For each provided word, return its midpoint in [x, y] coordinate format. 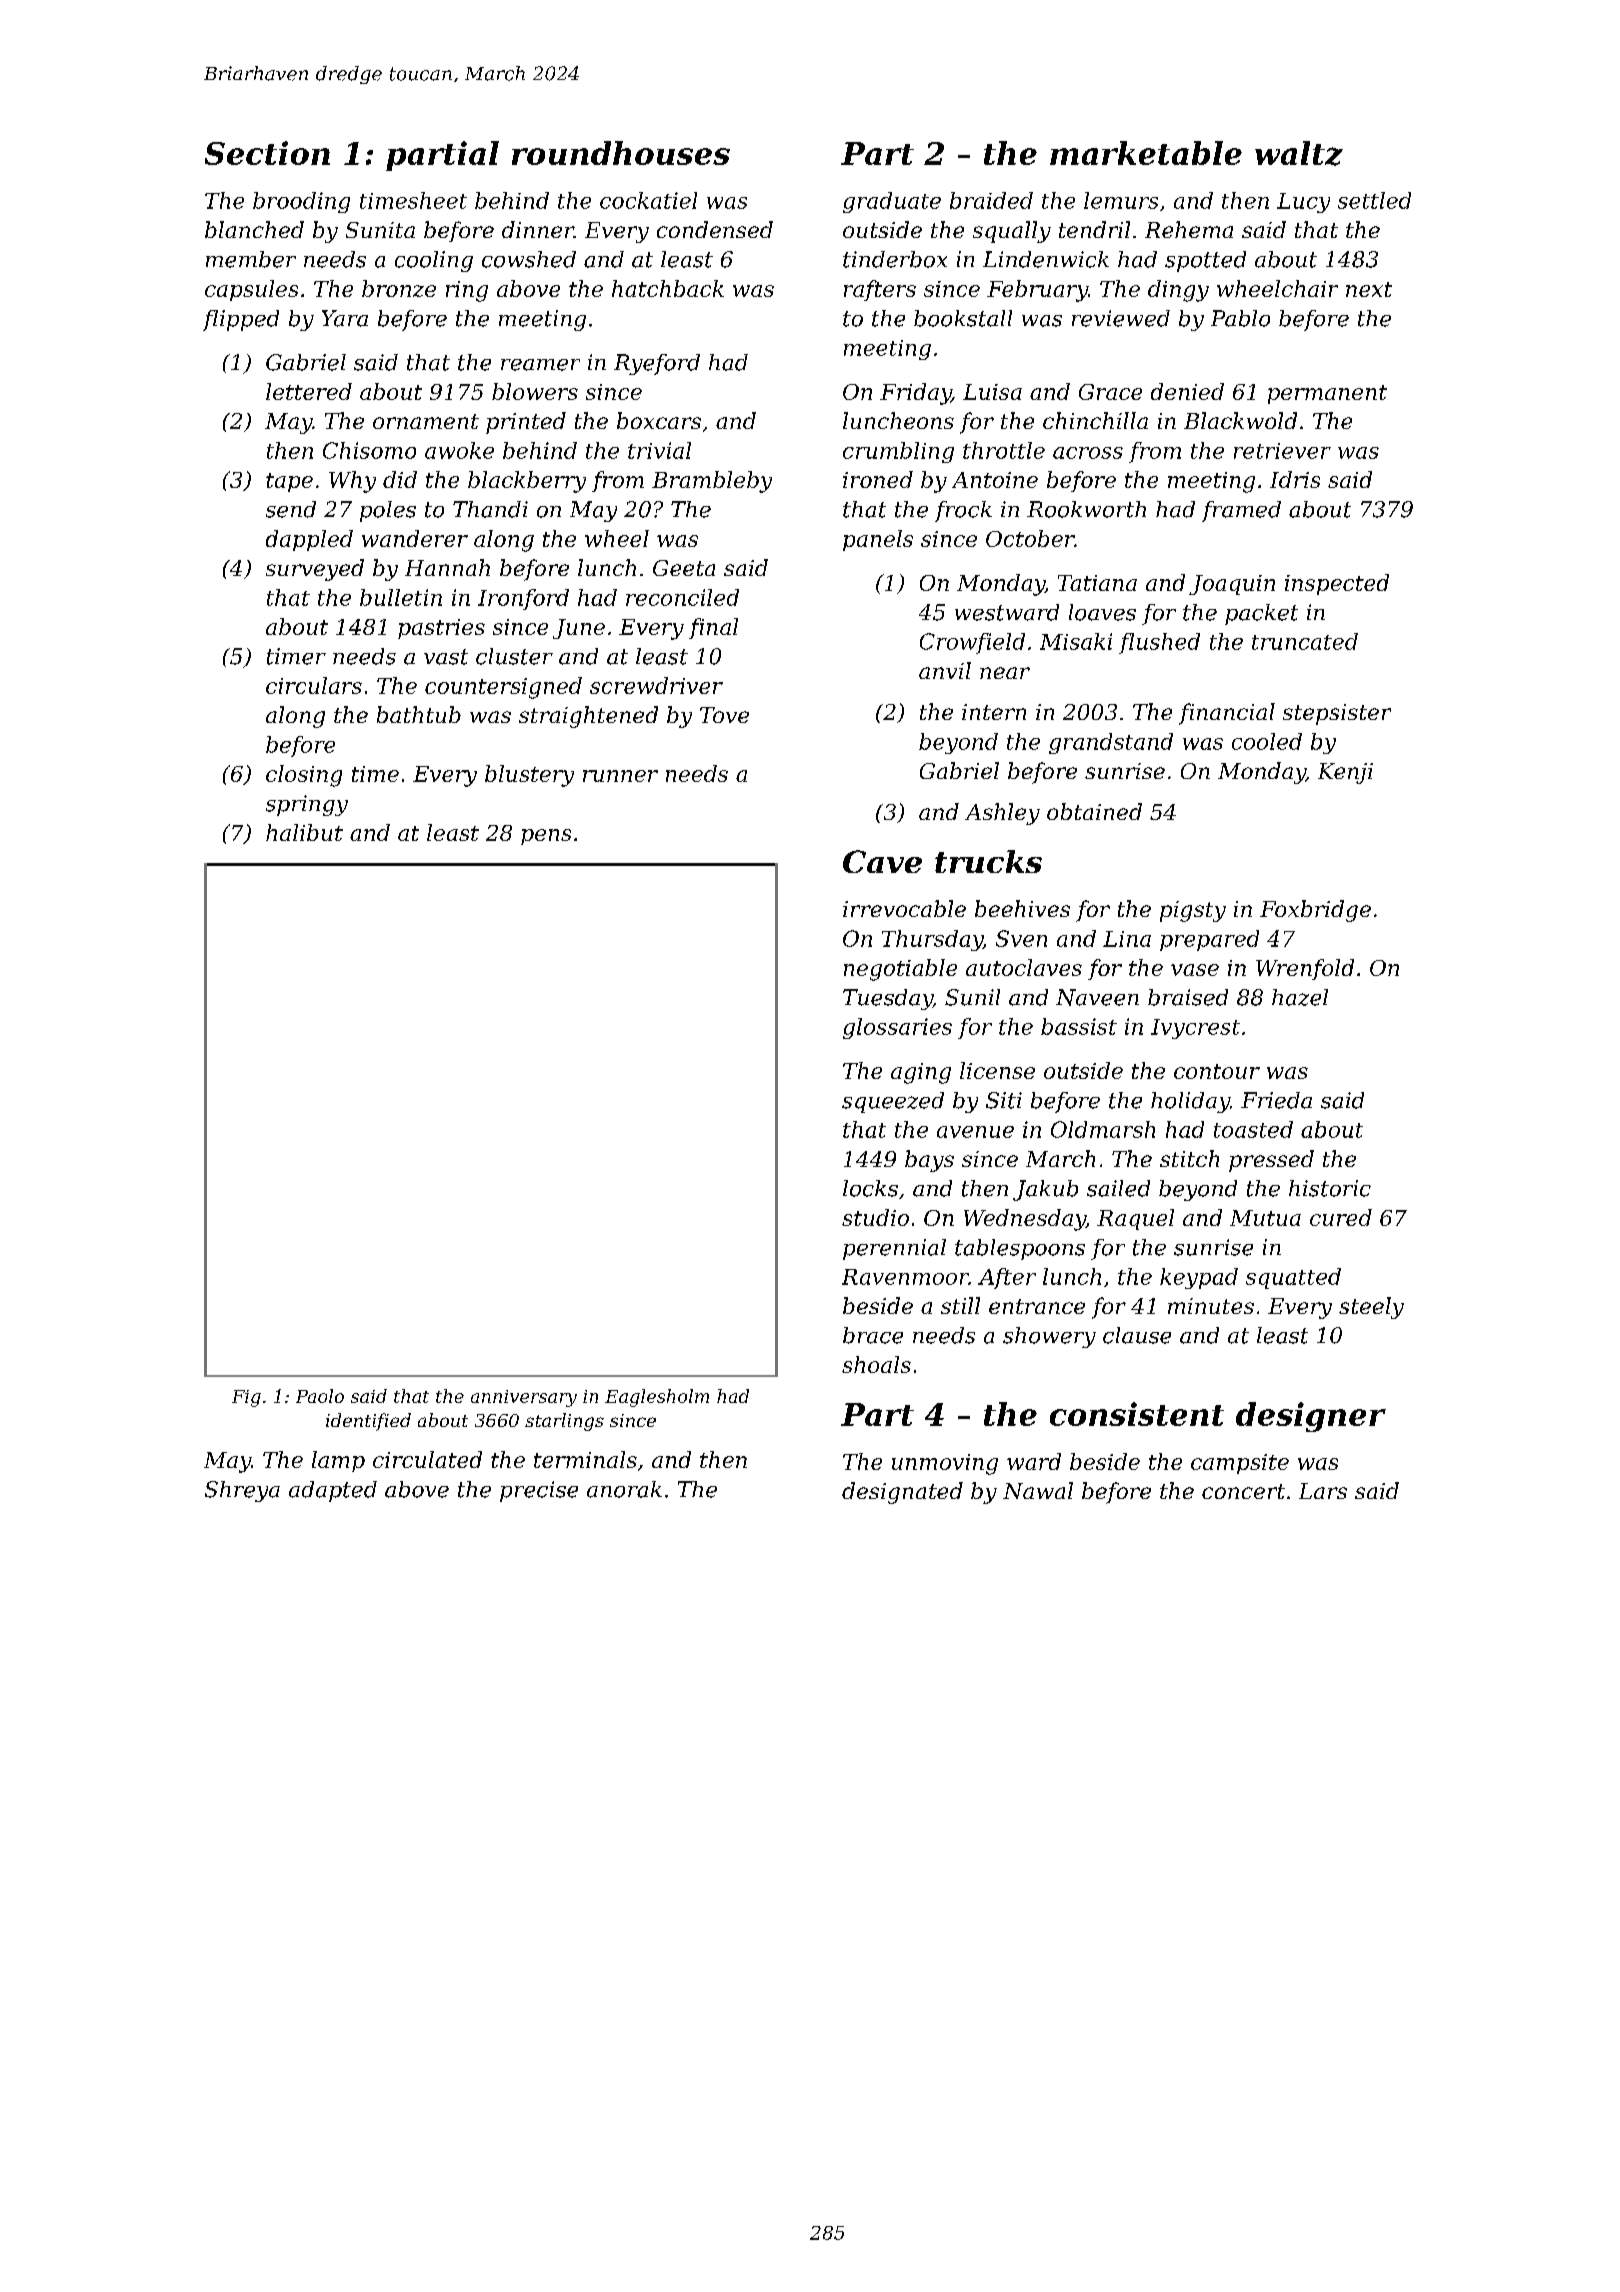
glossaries [897, 1028]
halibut [304, 832]
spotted [1205, 261]
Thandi [490, 509]
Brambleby [712, 482]
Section [267, 153]
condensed [715, 229]
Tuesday [888, 999]
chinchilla [1095, 420]
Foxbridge [1315, 911]
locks [870, 1188]
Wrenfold [1305, 969]
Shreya [242, 1491]
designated [902, 1493]
